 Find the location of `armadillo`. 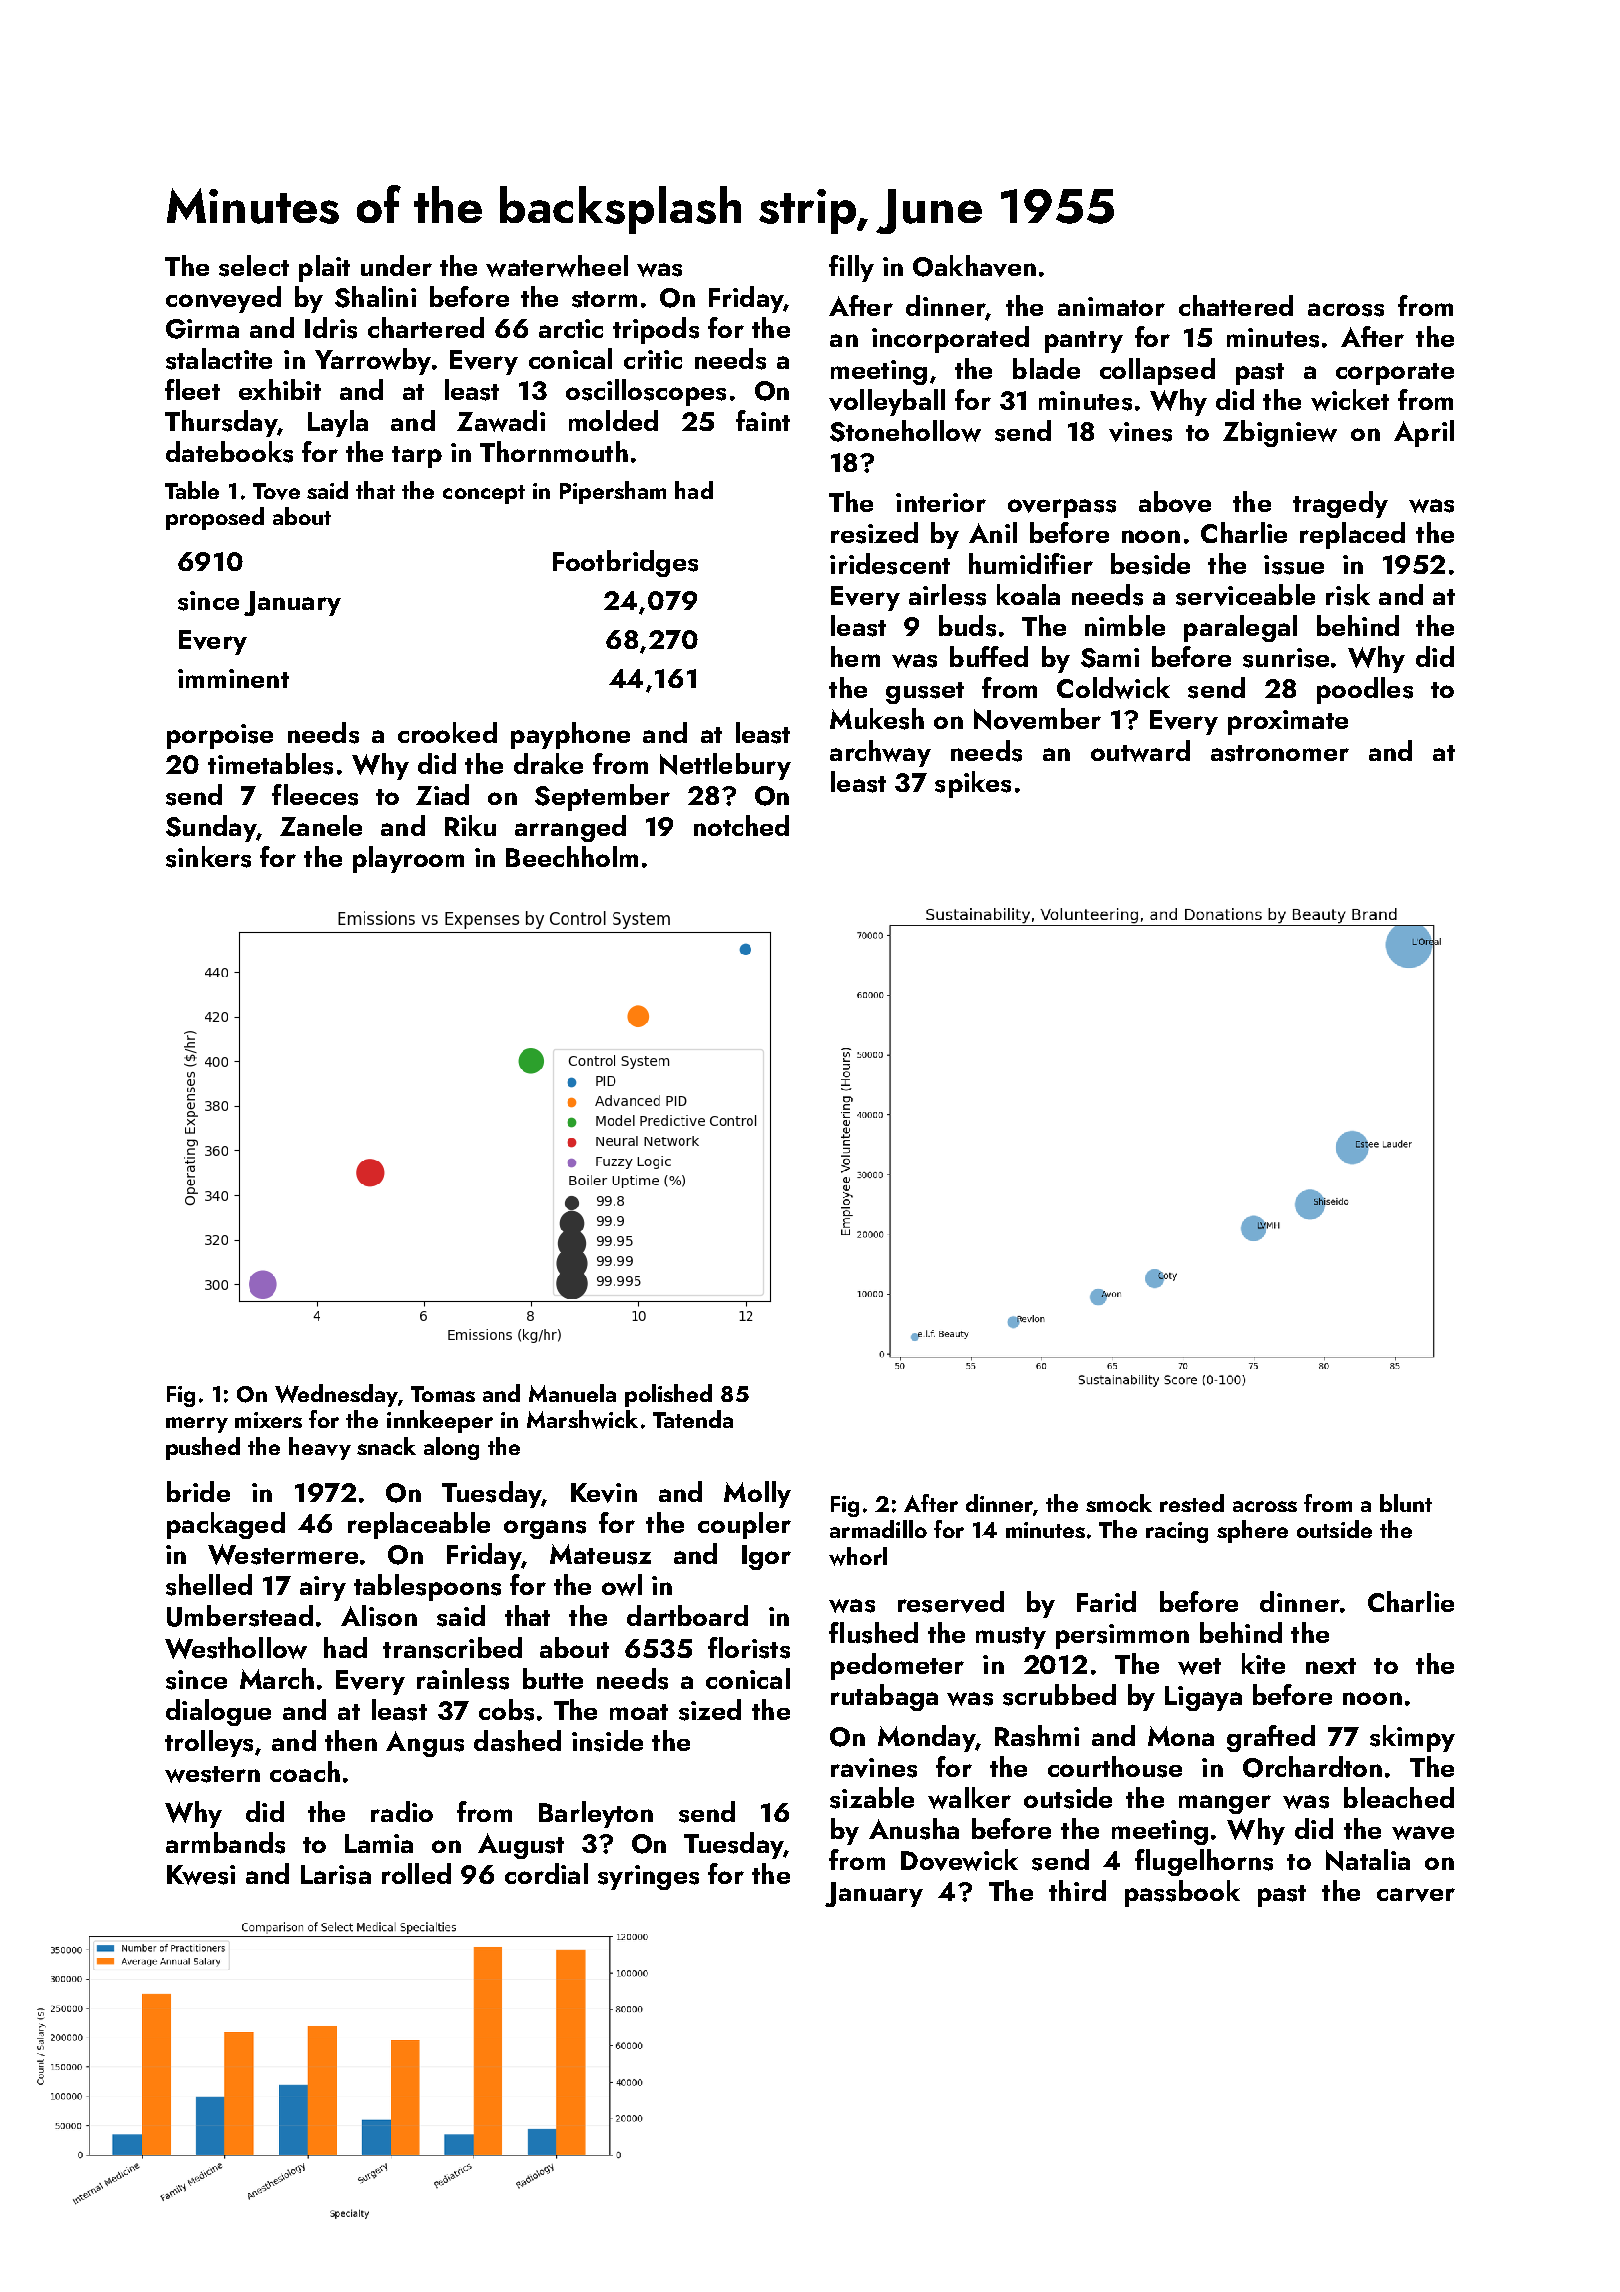

armadillo is located at coordinates (878, 1529).
